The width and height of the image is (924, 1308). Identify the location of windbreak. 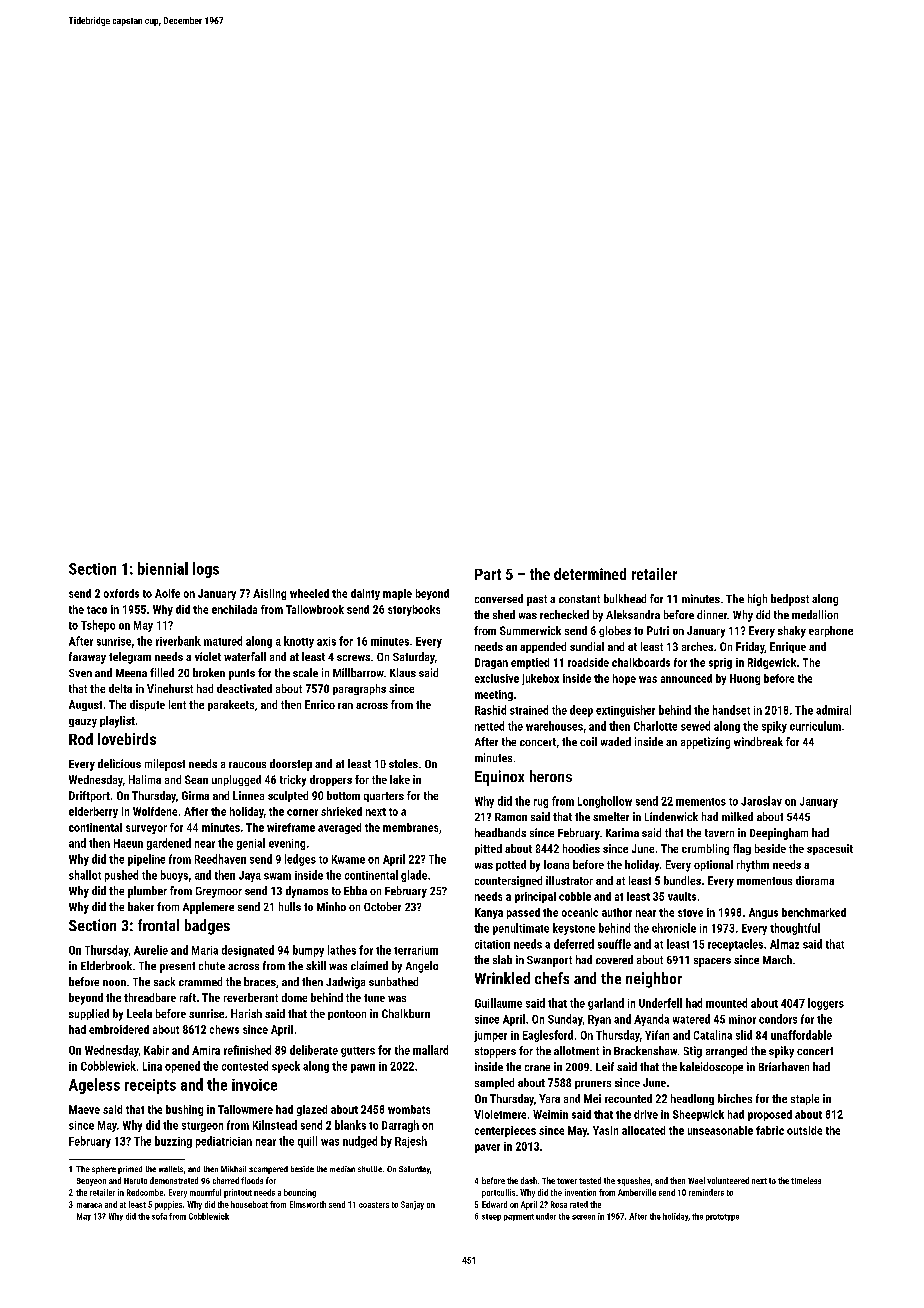
(758, 741).
